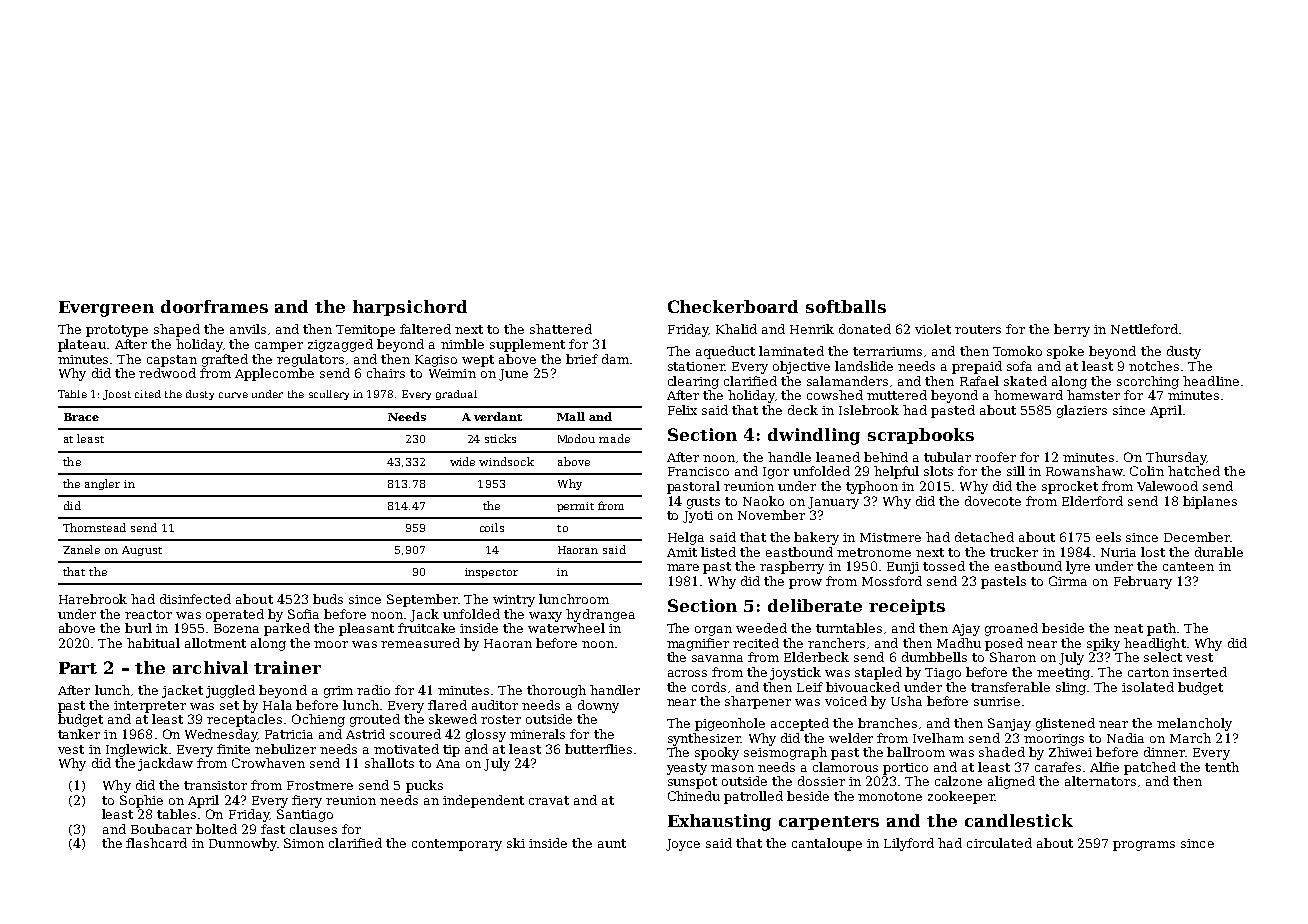  I want to click on softballs, so click(846, 306).
